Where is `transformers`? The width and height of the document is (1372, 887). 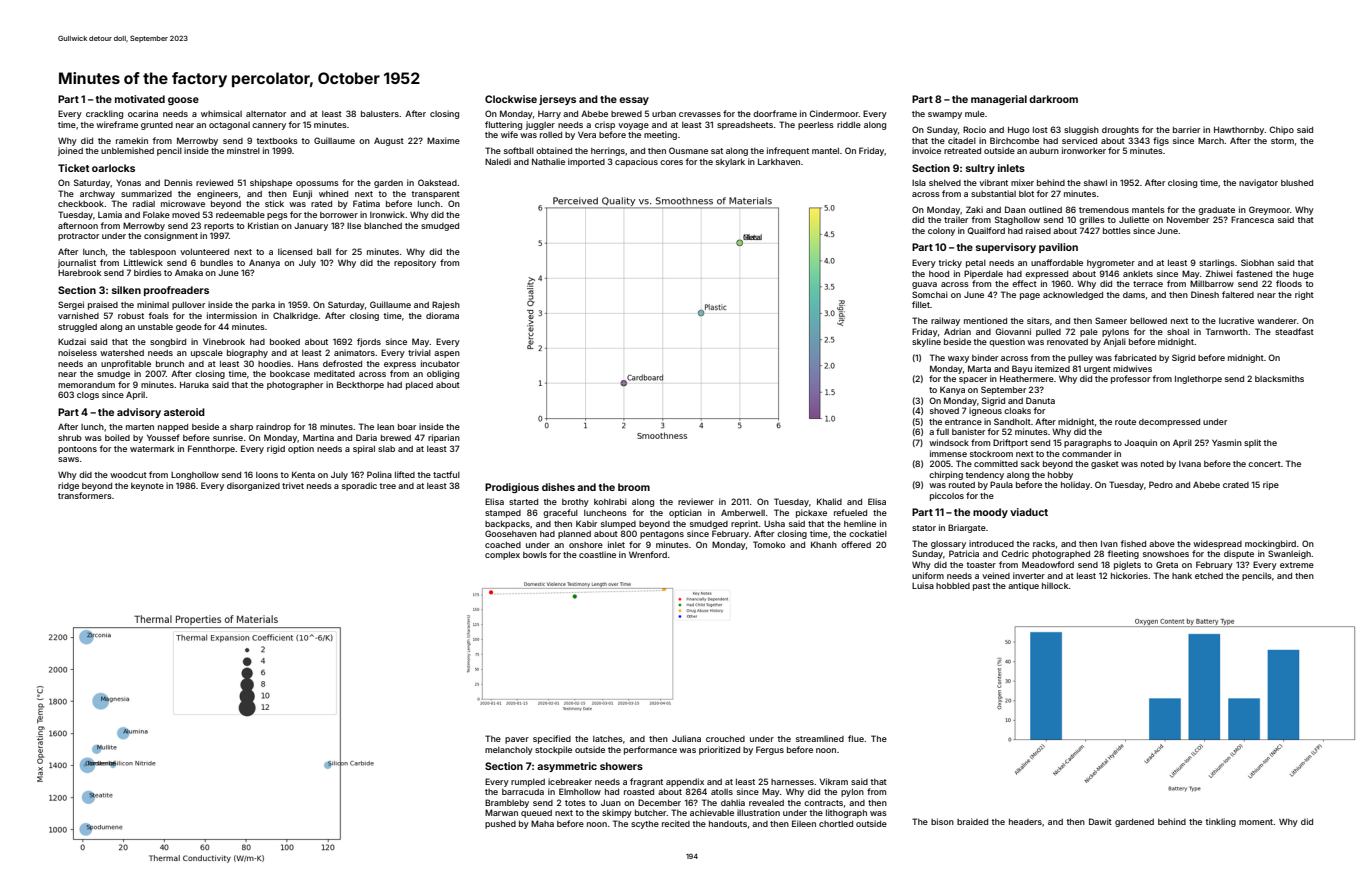 transformers is located at coordinates (85, 495).
